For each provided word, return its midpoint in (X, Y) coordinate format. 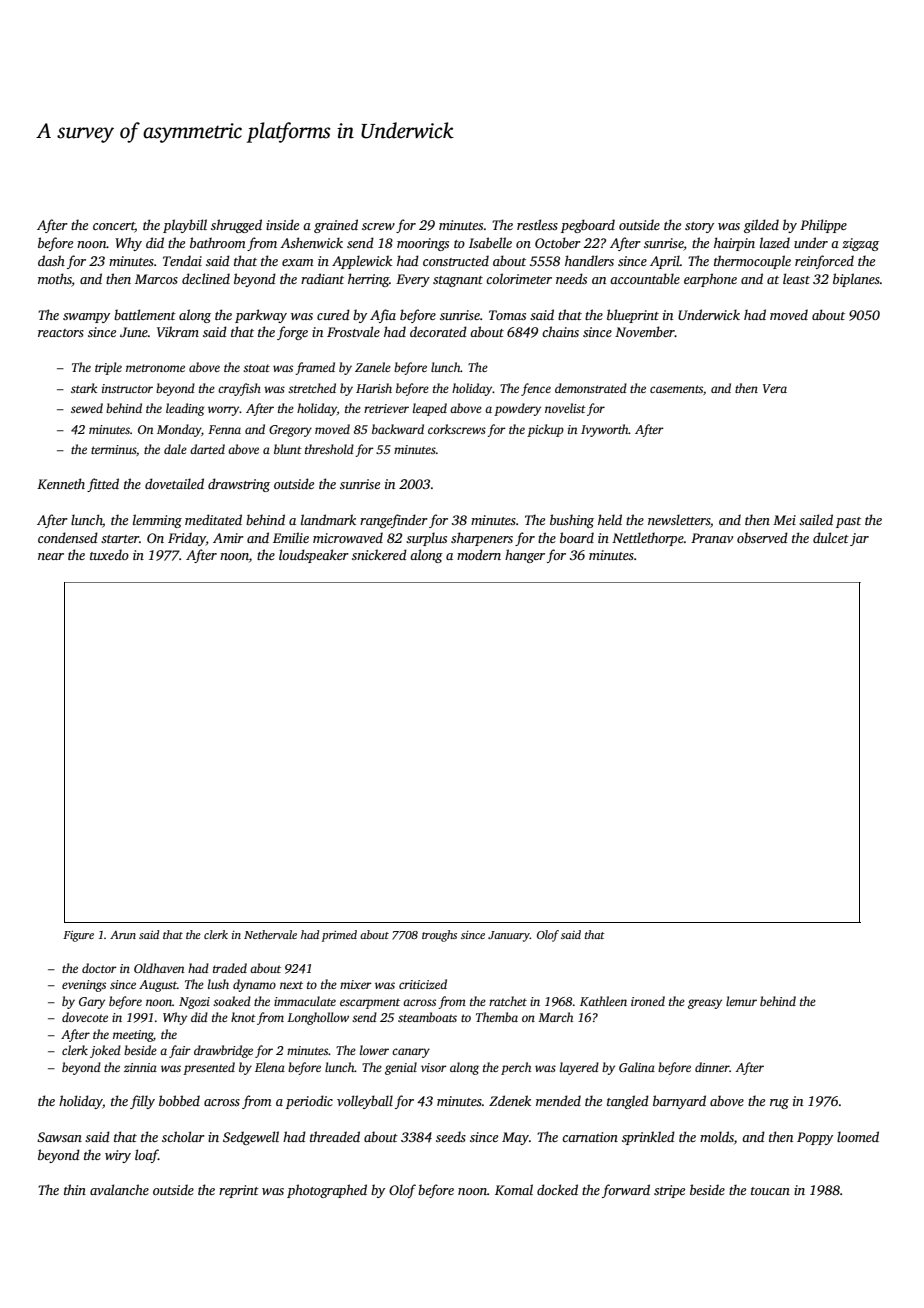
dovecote (85, 1017)
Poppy (815, 1138)
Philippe (823, 226)
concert (114, 227)
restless (537, 224)
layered (579, 1068)
